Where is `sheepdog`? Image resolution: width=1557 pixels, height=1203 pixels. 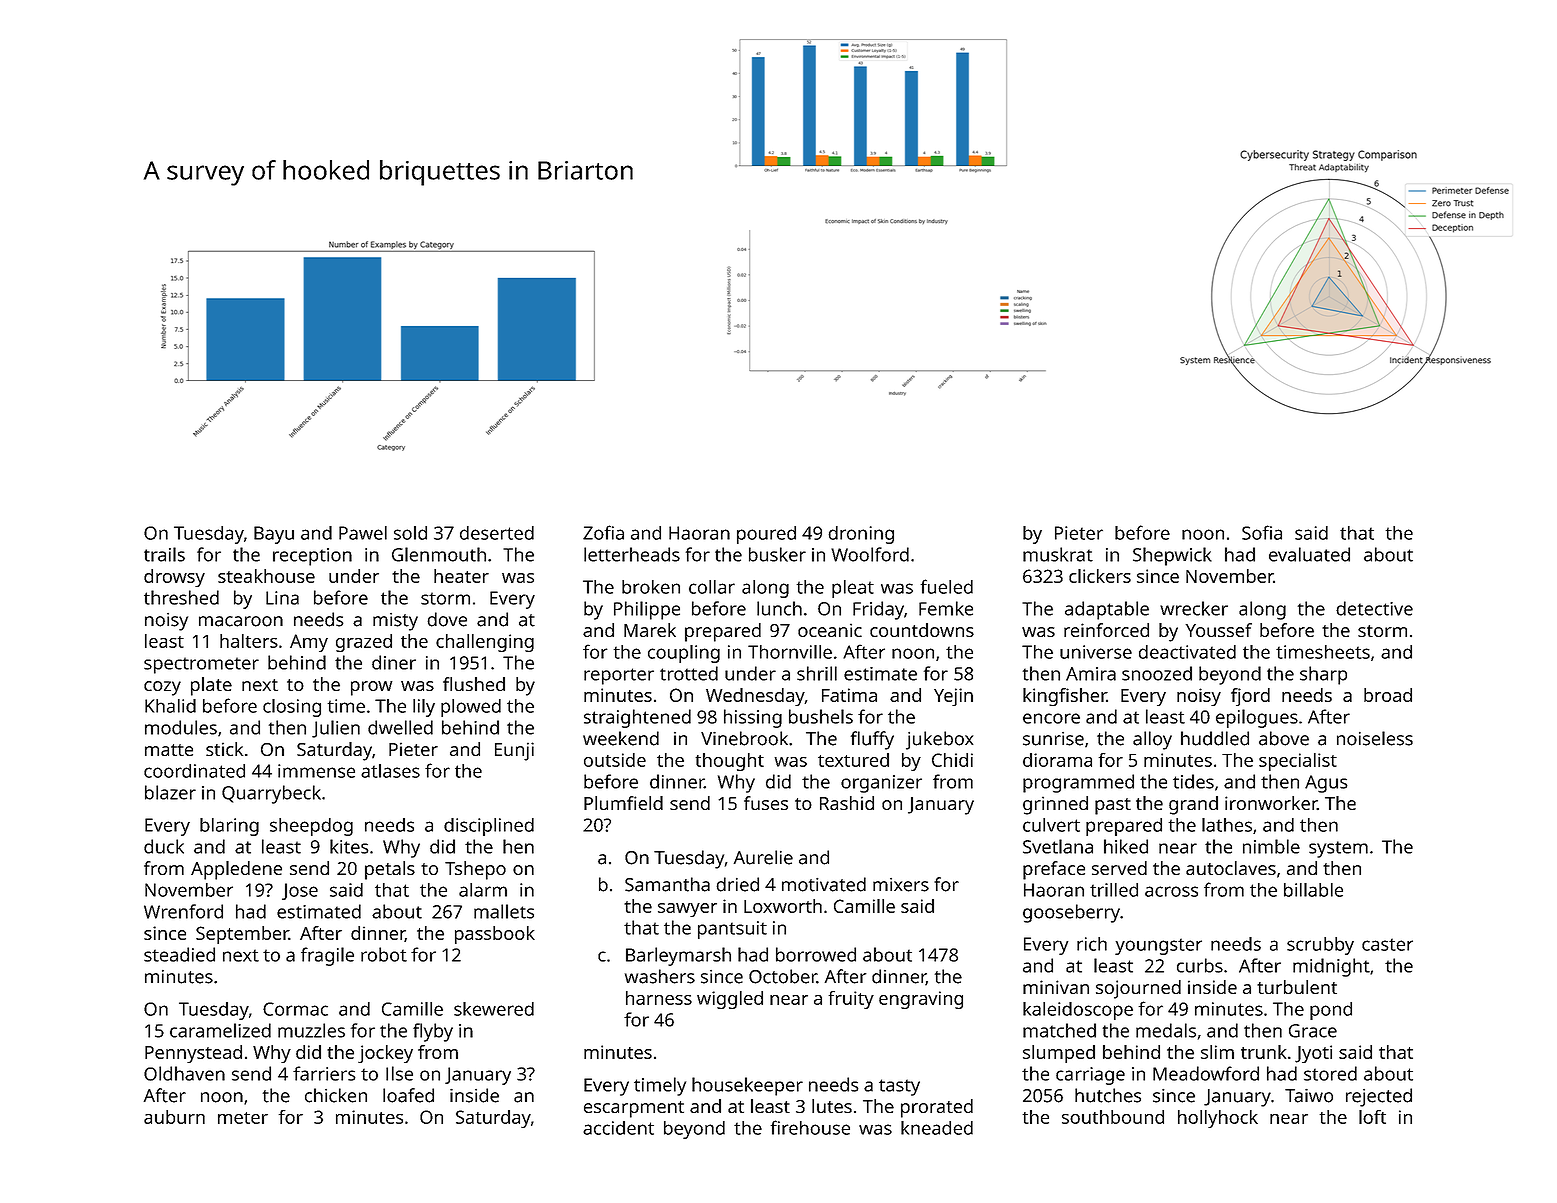 sheepdog is located at coordinates (311, 827).
